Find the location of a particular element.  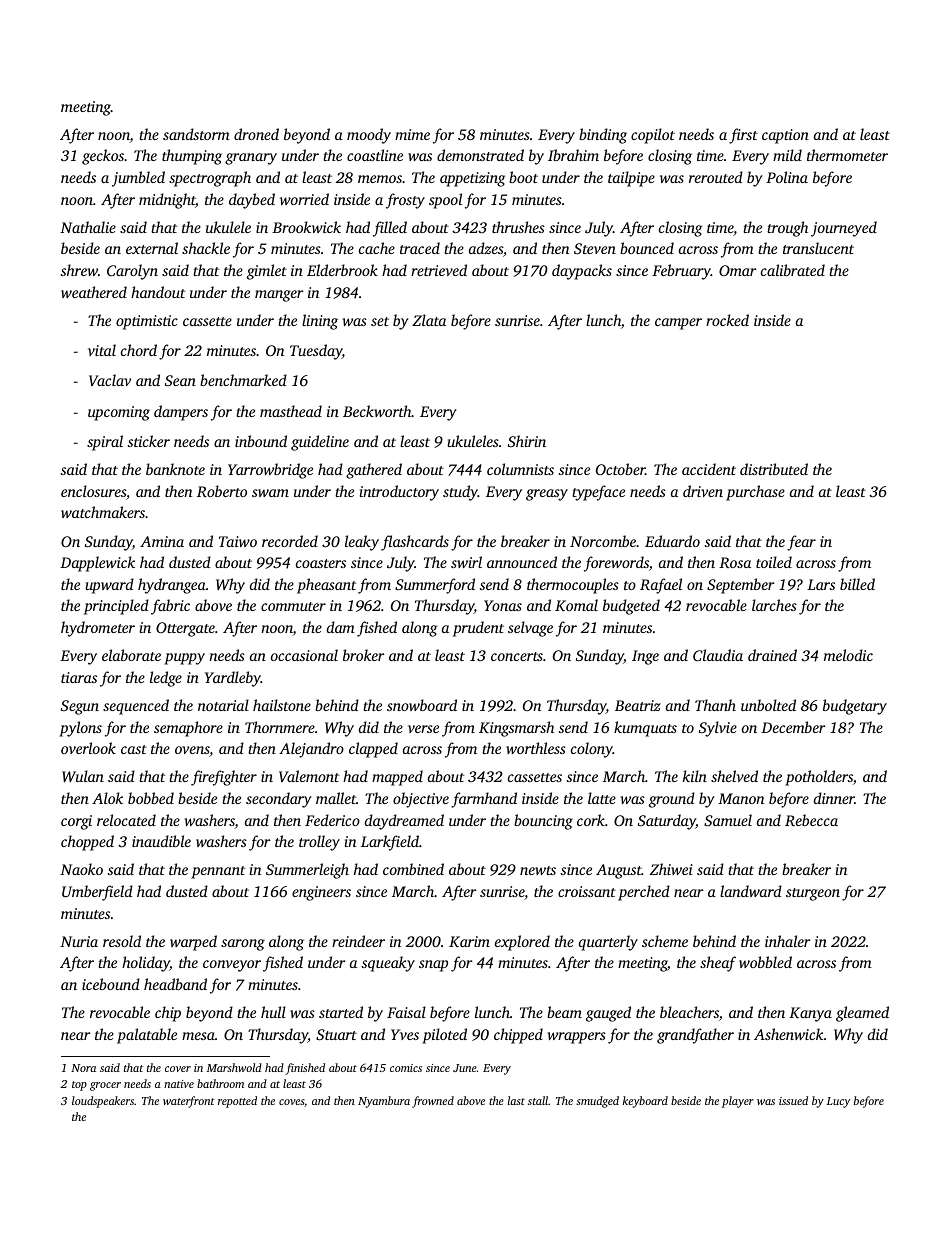

daybed is located at coordinates (252, 201).
